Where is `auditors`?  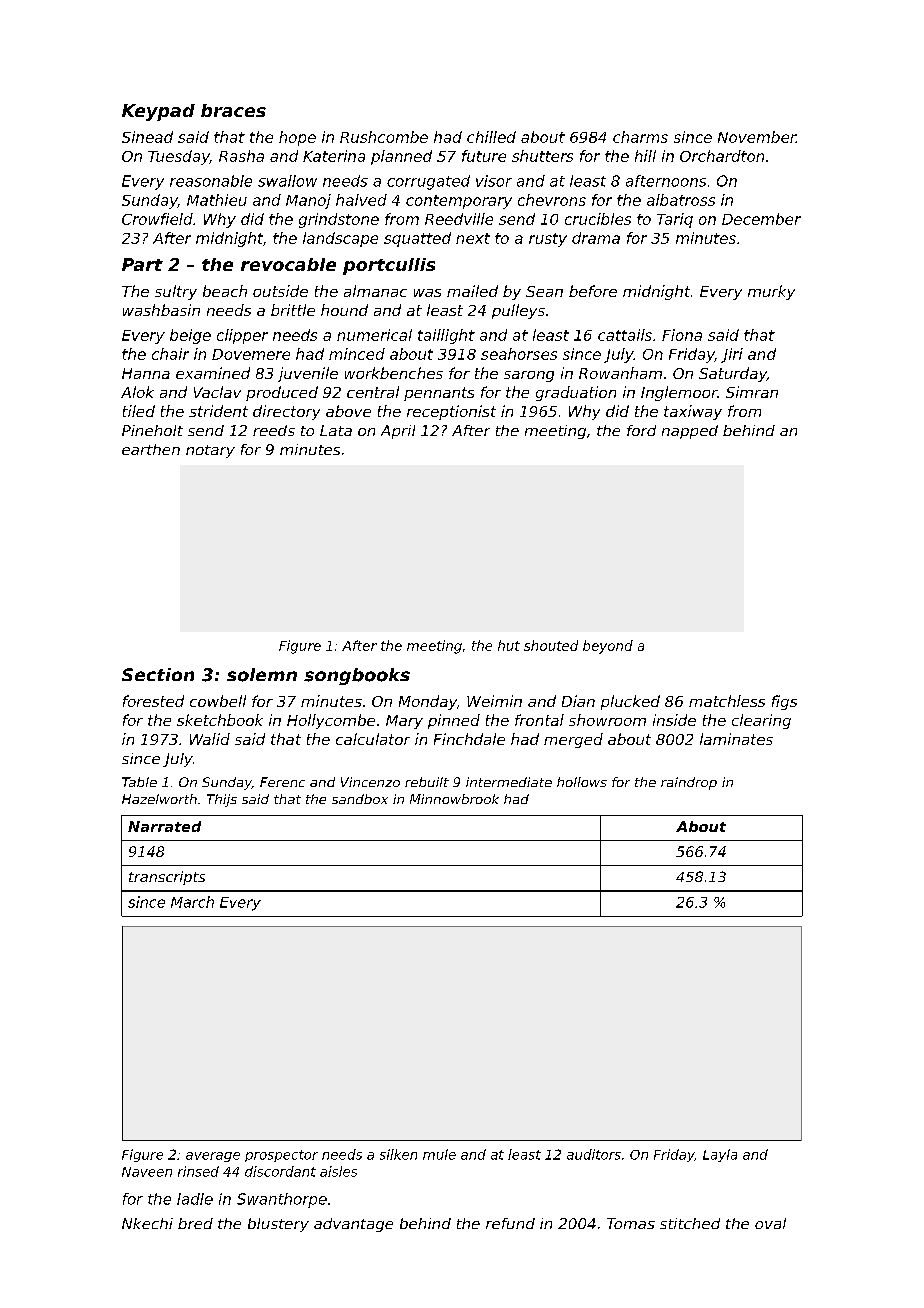 auditors is located at coordinates (594, 1154).
